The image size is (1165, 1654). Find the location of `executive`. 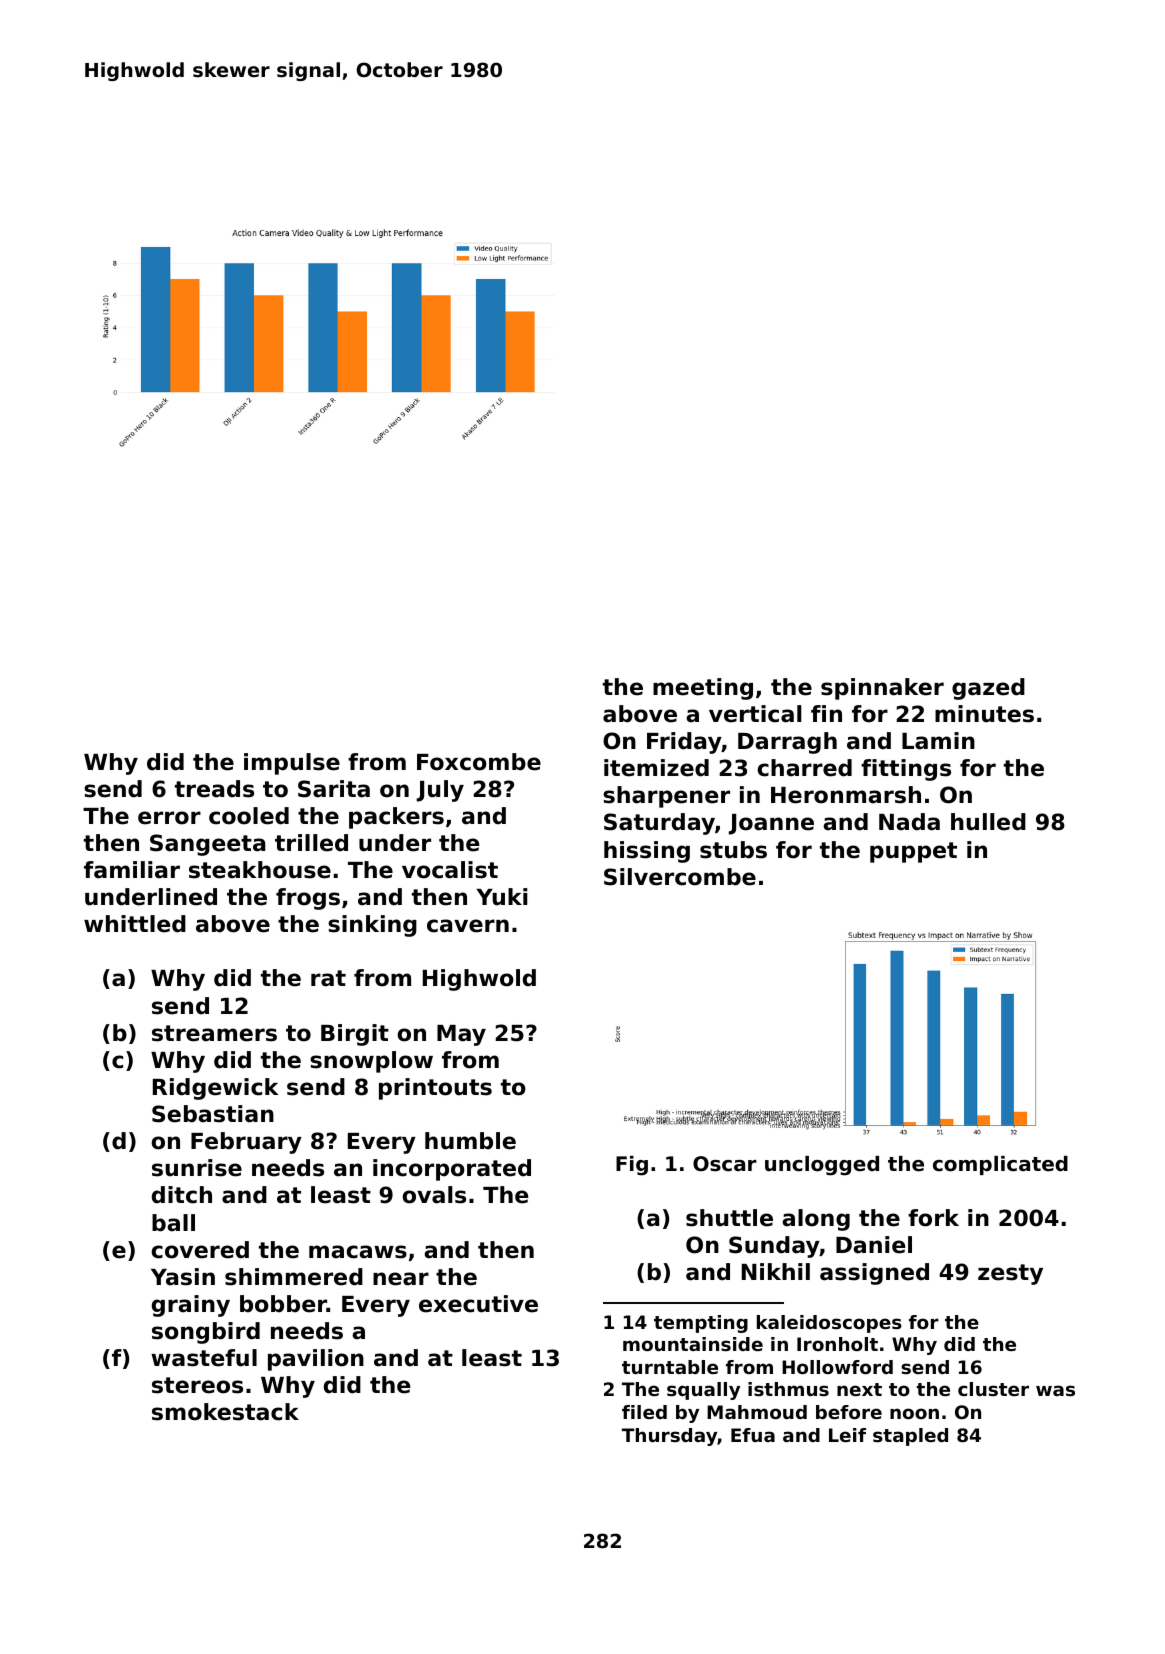

executive is located at coordinates (478, 1304).
